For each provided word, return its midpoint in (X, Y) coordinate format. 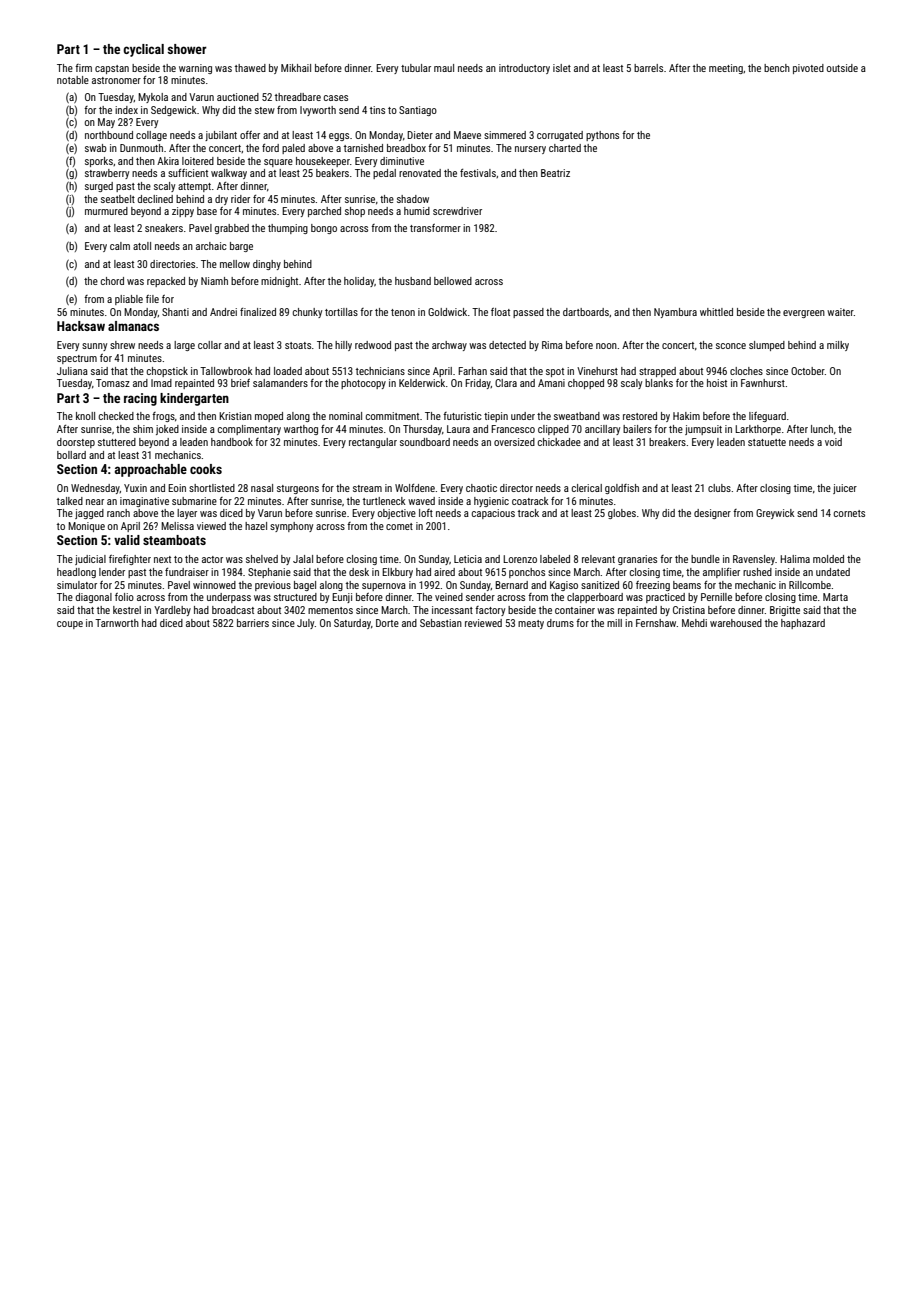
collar (210, 345)
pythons (602, 136)
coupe (70, 625)
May (106, 123)
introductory (524, 69)
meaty (531, 624)
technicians (380, 371)
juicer (845, 489)
